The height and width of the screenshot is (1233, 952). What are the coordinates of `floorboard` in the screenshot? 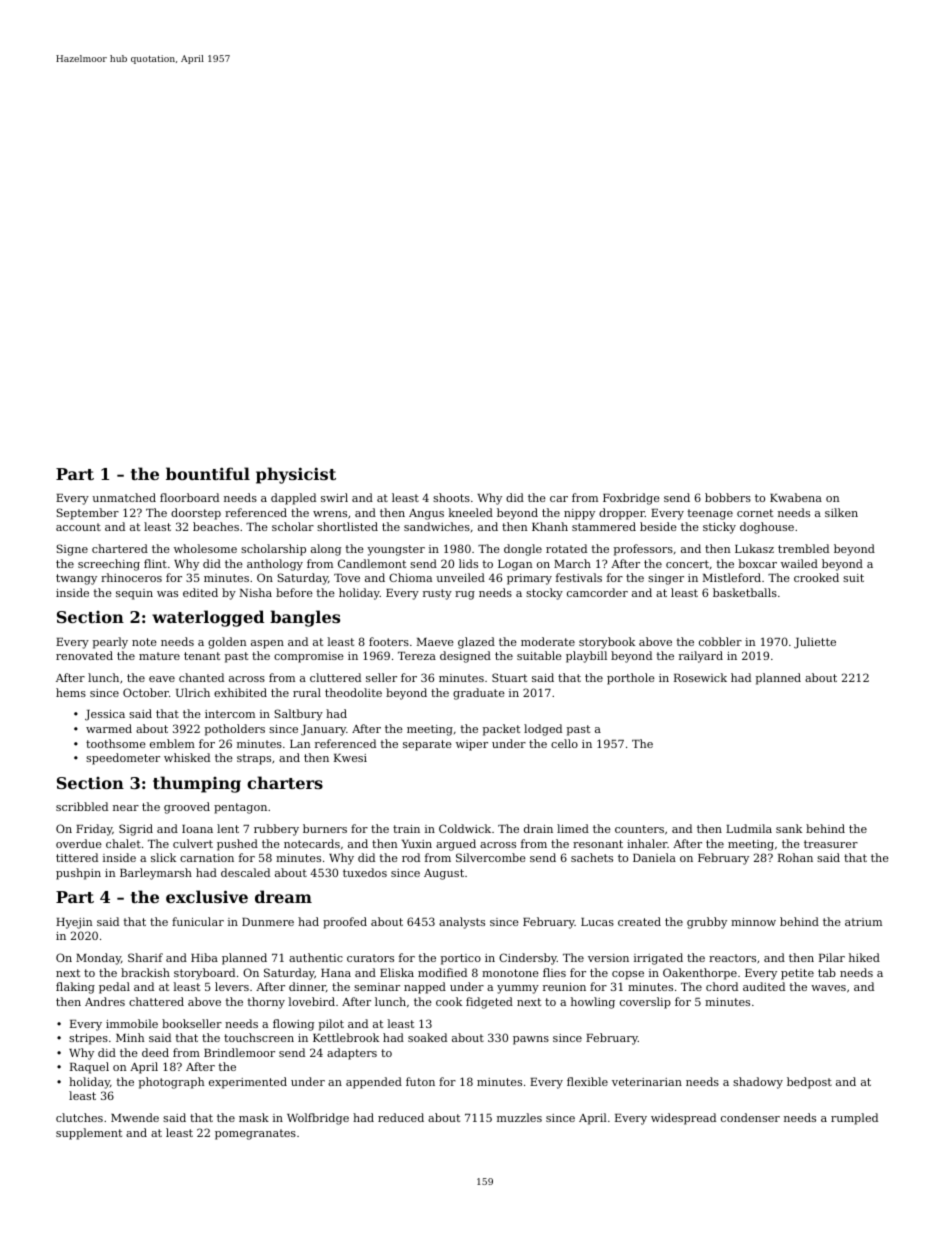 It's located at (189, 497).
